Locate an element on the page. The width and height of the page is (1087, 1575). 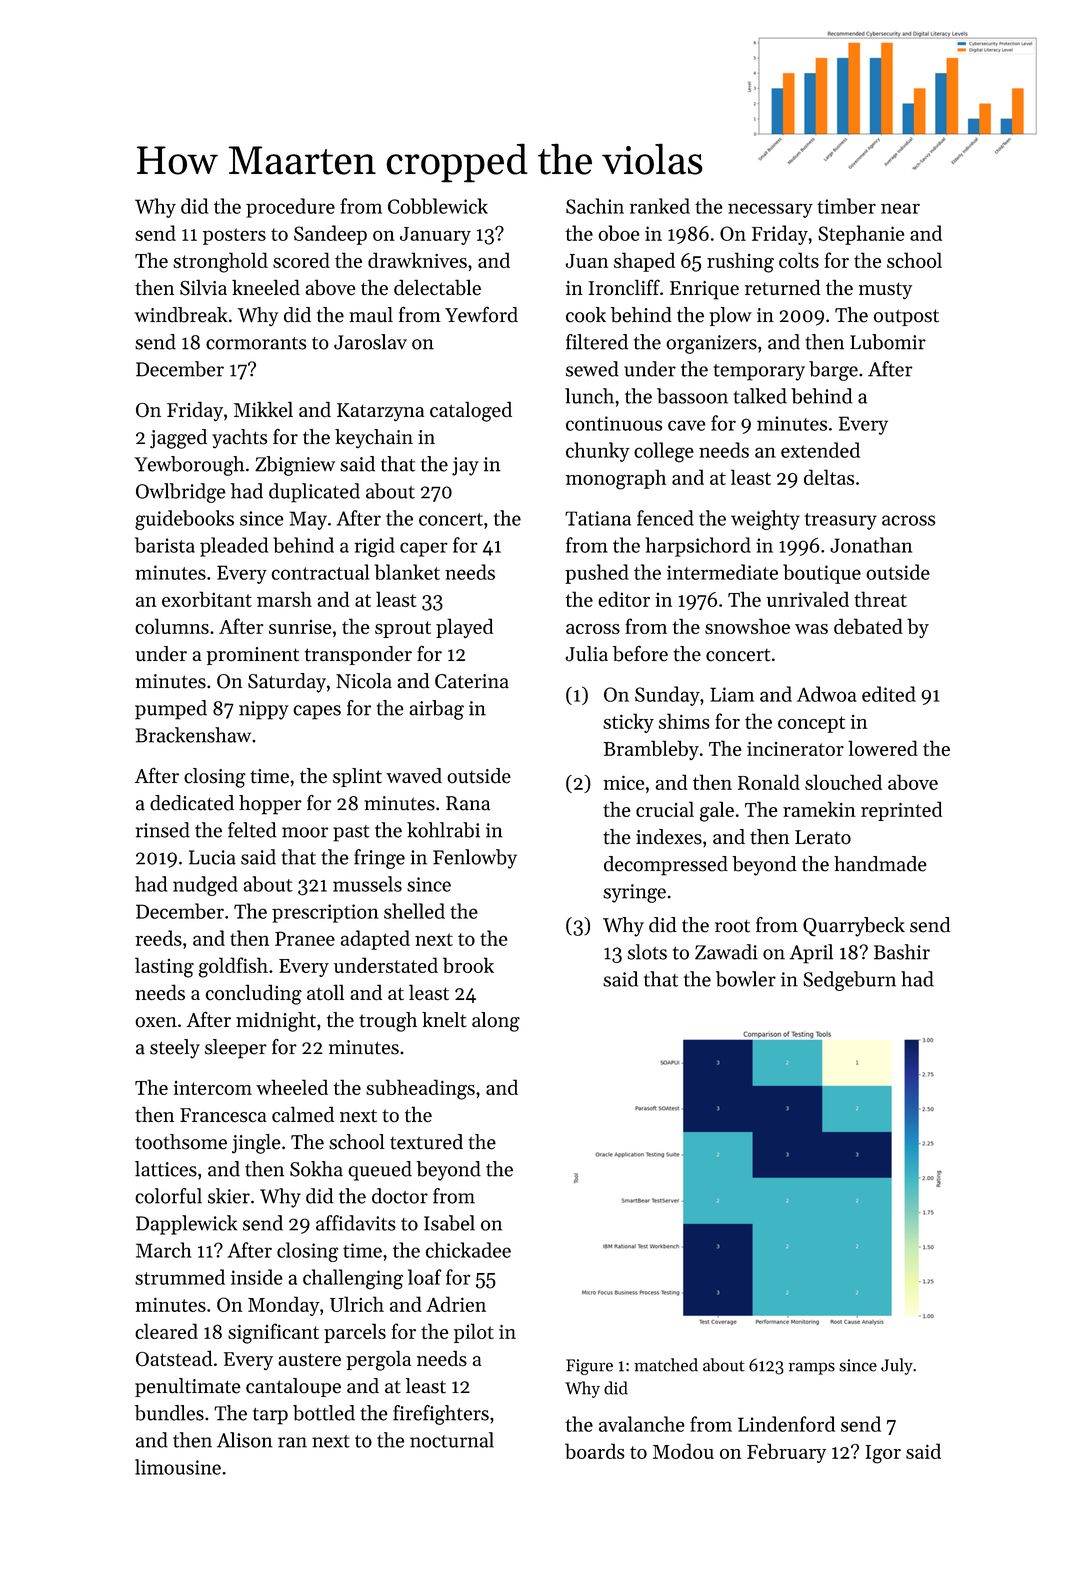
Caterina is located at coordinates (472, 681).
